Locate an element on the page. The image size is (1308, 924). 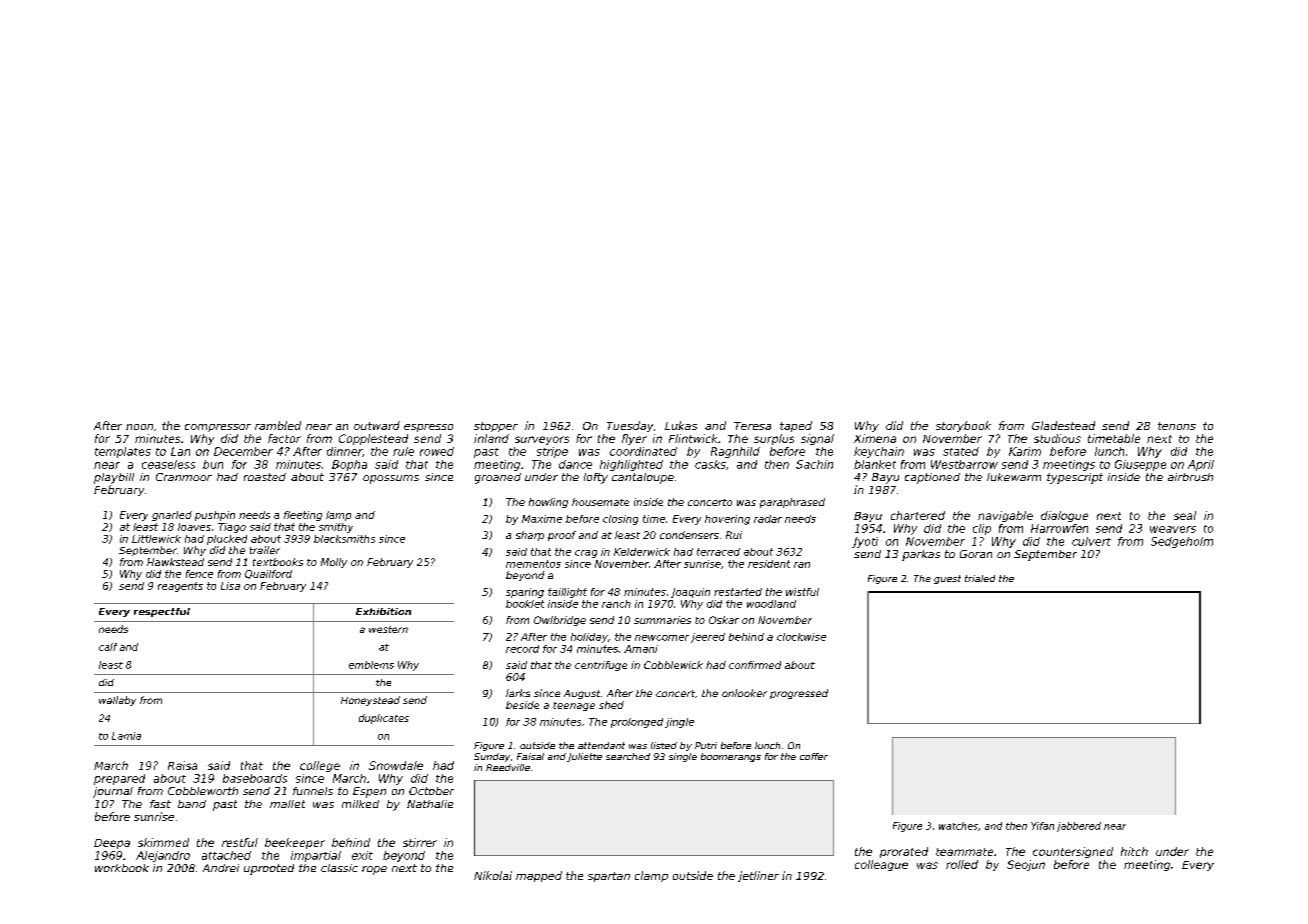
wistful is located at coordinates (802, 592).
